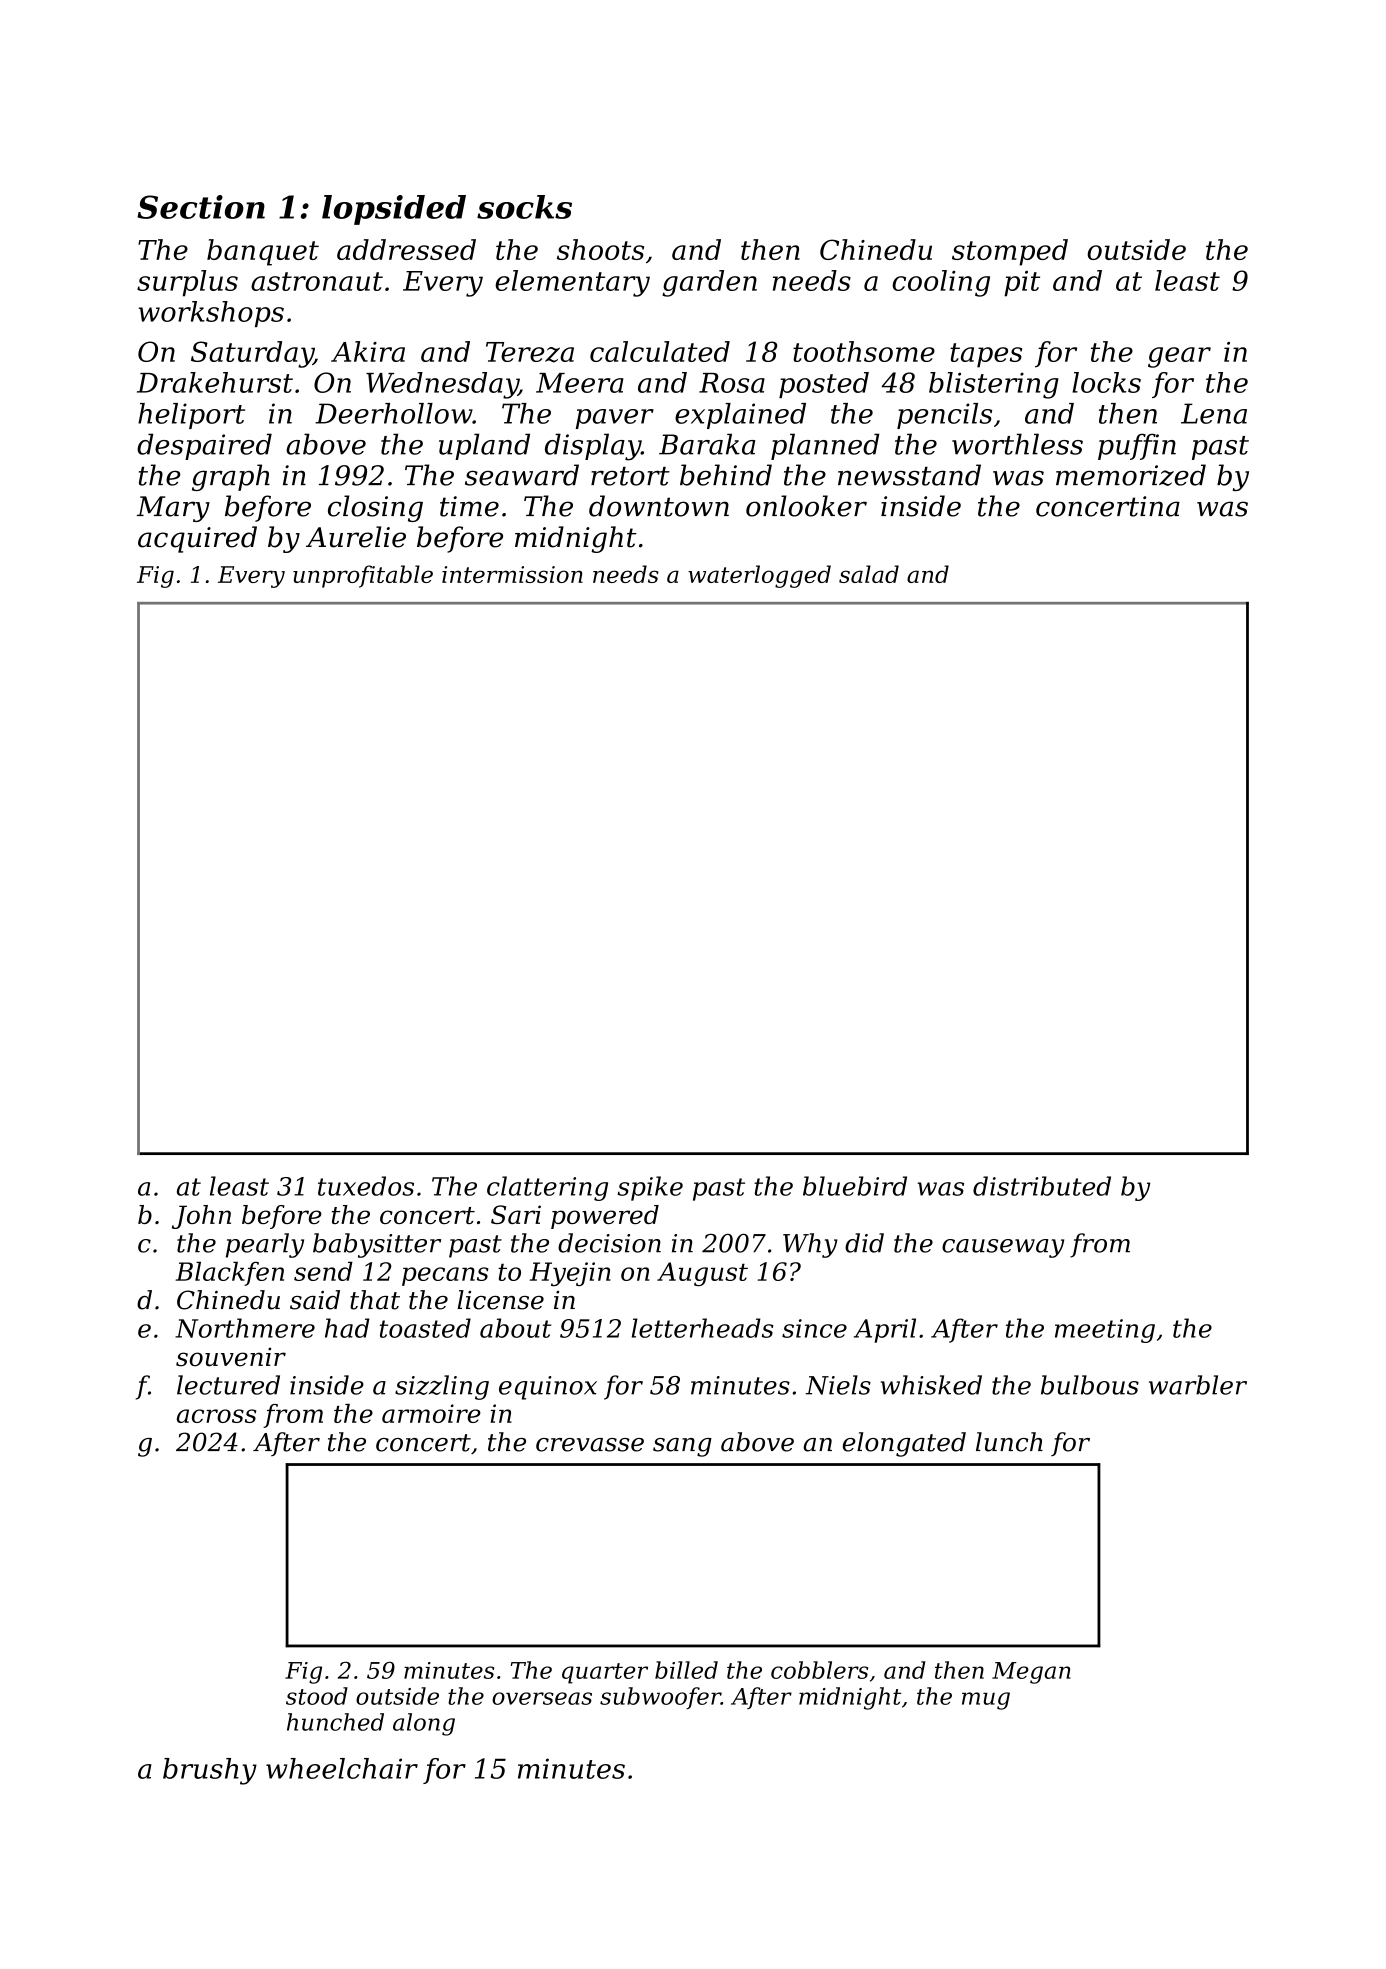 This page has width=1386, height=1969. What do you see at coordinates (1042, 1186) in the page?
I see `distributed` at bounding box center [1042, 1186].
